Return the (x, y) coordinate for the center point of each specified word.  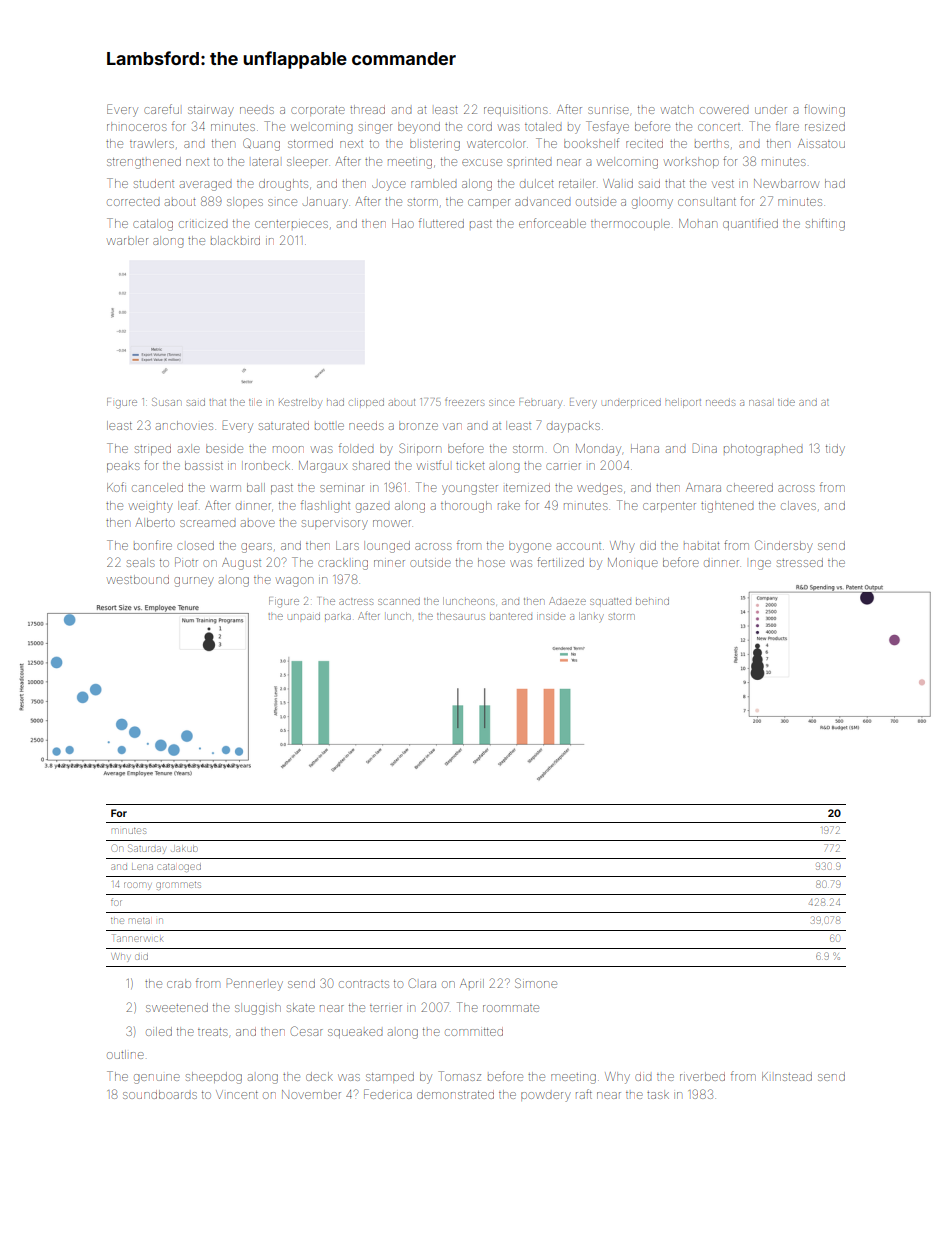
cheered (750, 487)
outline (125, 1054)
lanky (591, 617)
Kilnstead (787, 1076)
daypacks (573, 427)
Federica (388, 1094)
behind (652, 602)
